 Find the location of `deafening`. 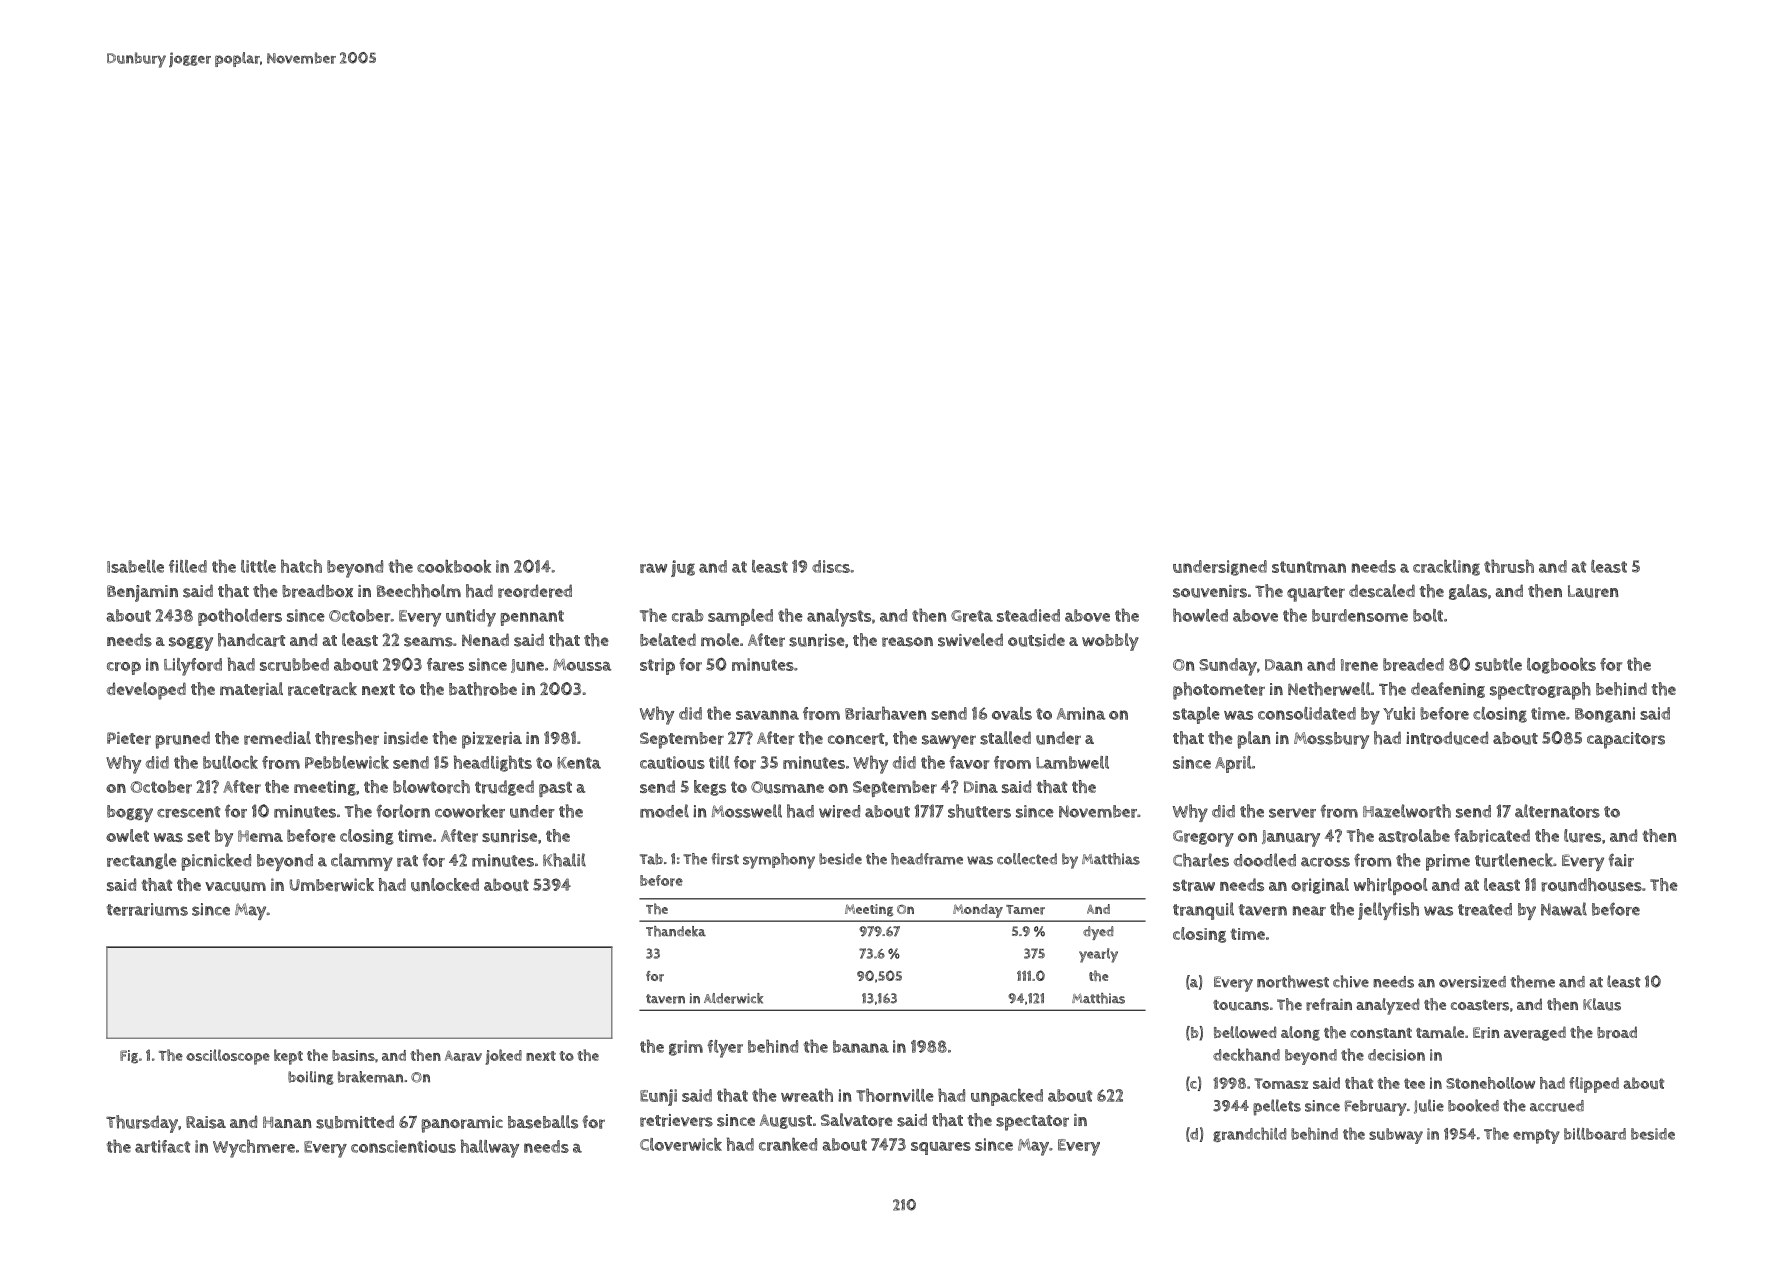

deafening is located at coordinates (1448, 690).
